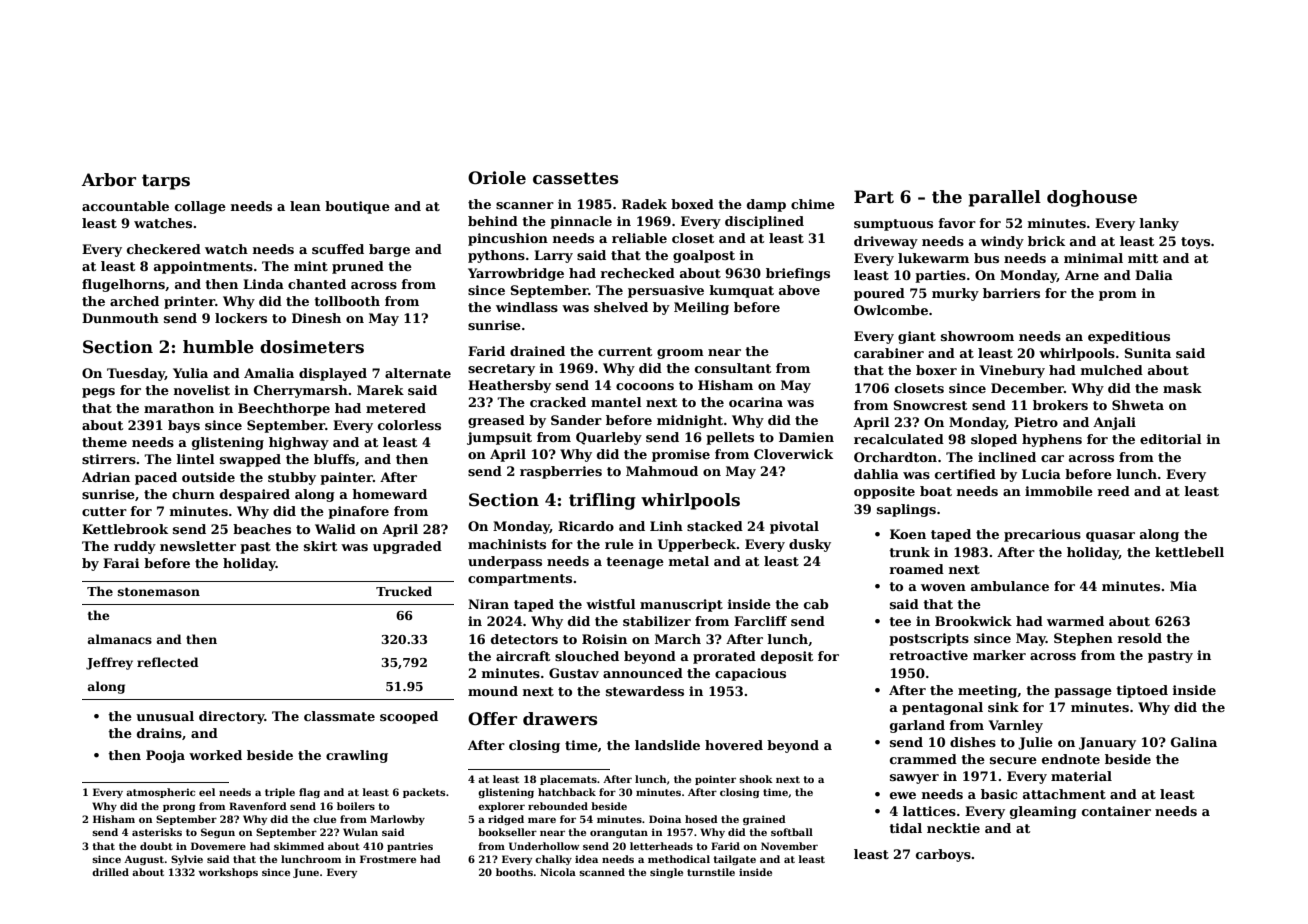 The image size is (1308, 924). What do you see at coordinates (1092, 198) in the document?
I see `doghouse` at bounding box center [1092, 198].
